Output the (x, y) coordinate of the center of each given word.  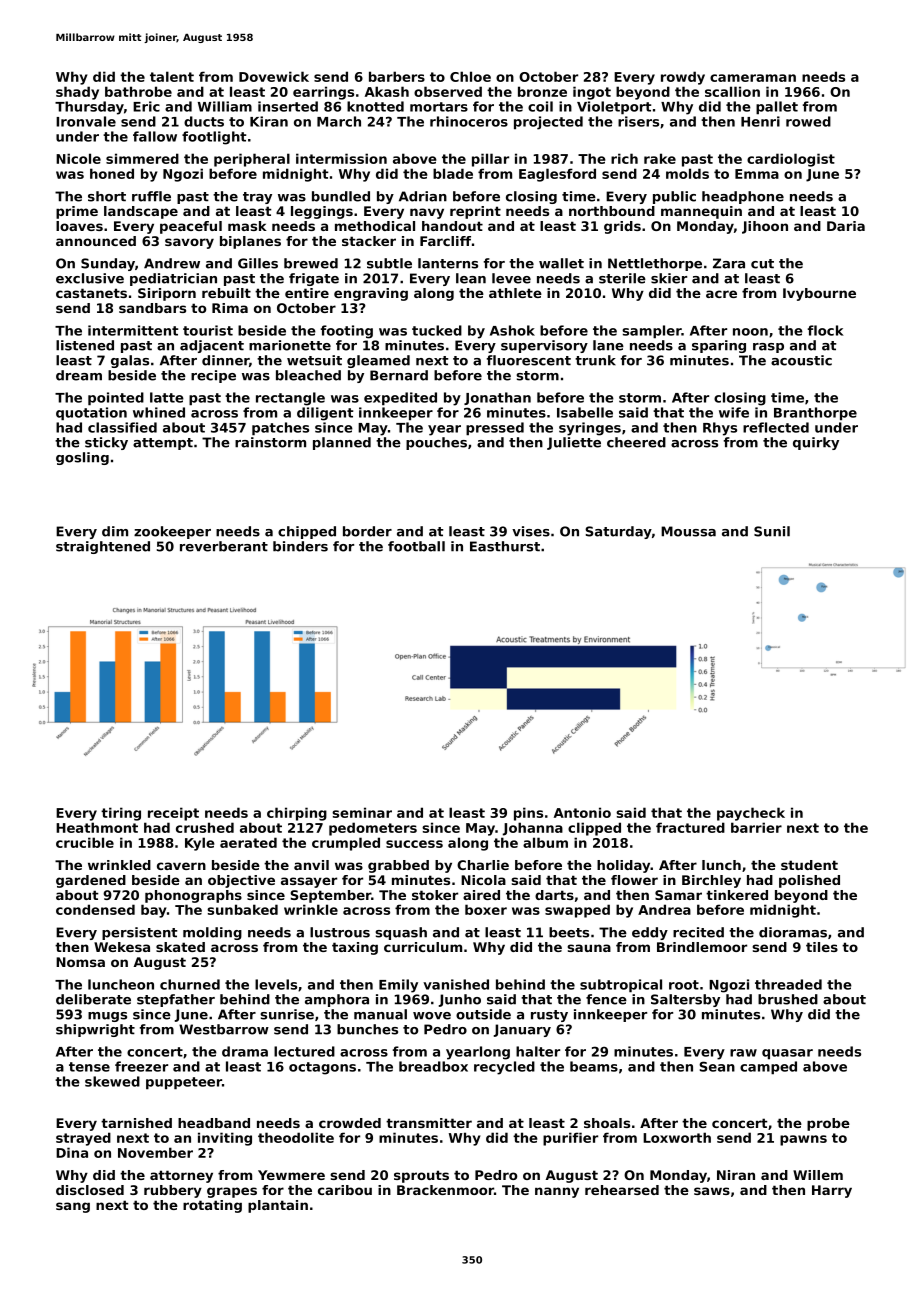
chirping (297, 814)
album (545, 842)
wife (734, 412)
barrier (756, 827)
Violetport (614, 108)
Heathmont (97, 827)
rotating (212, 1206)
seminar (362, 812)
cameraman (753, 78)
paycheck (751, 814)
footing (347, 332)
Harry (832, 1191)
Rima (230, 308)
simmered (142, 158)
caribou (345, 1190)
